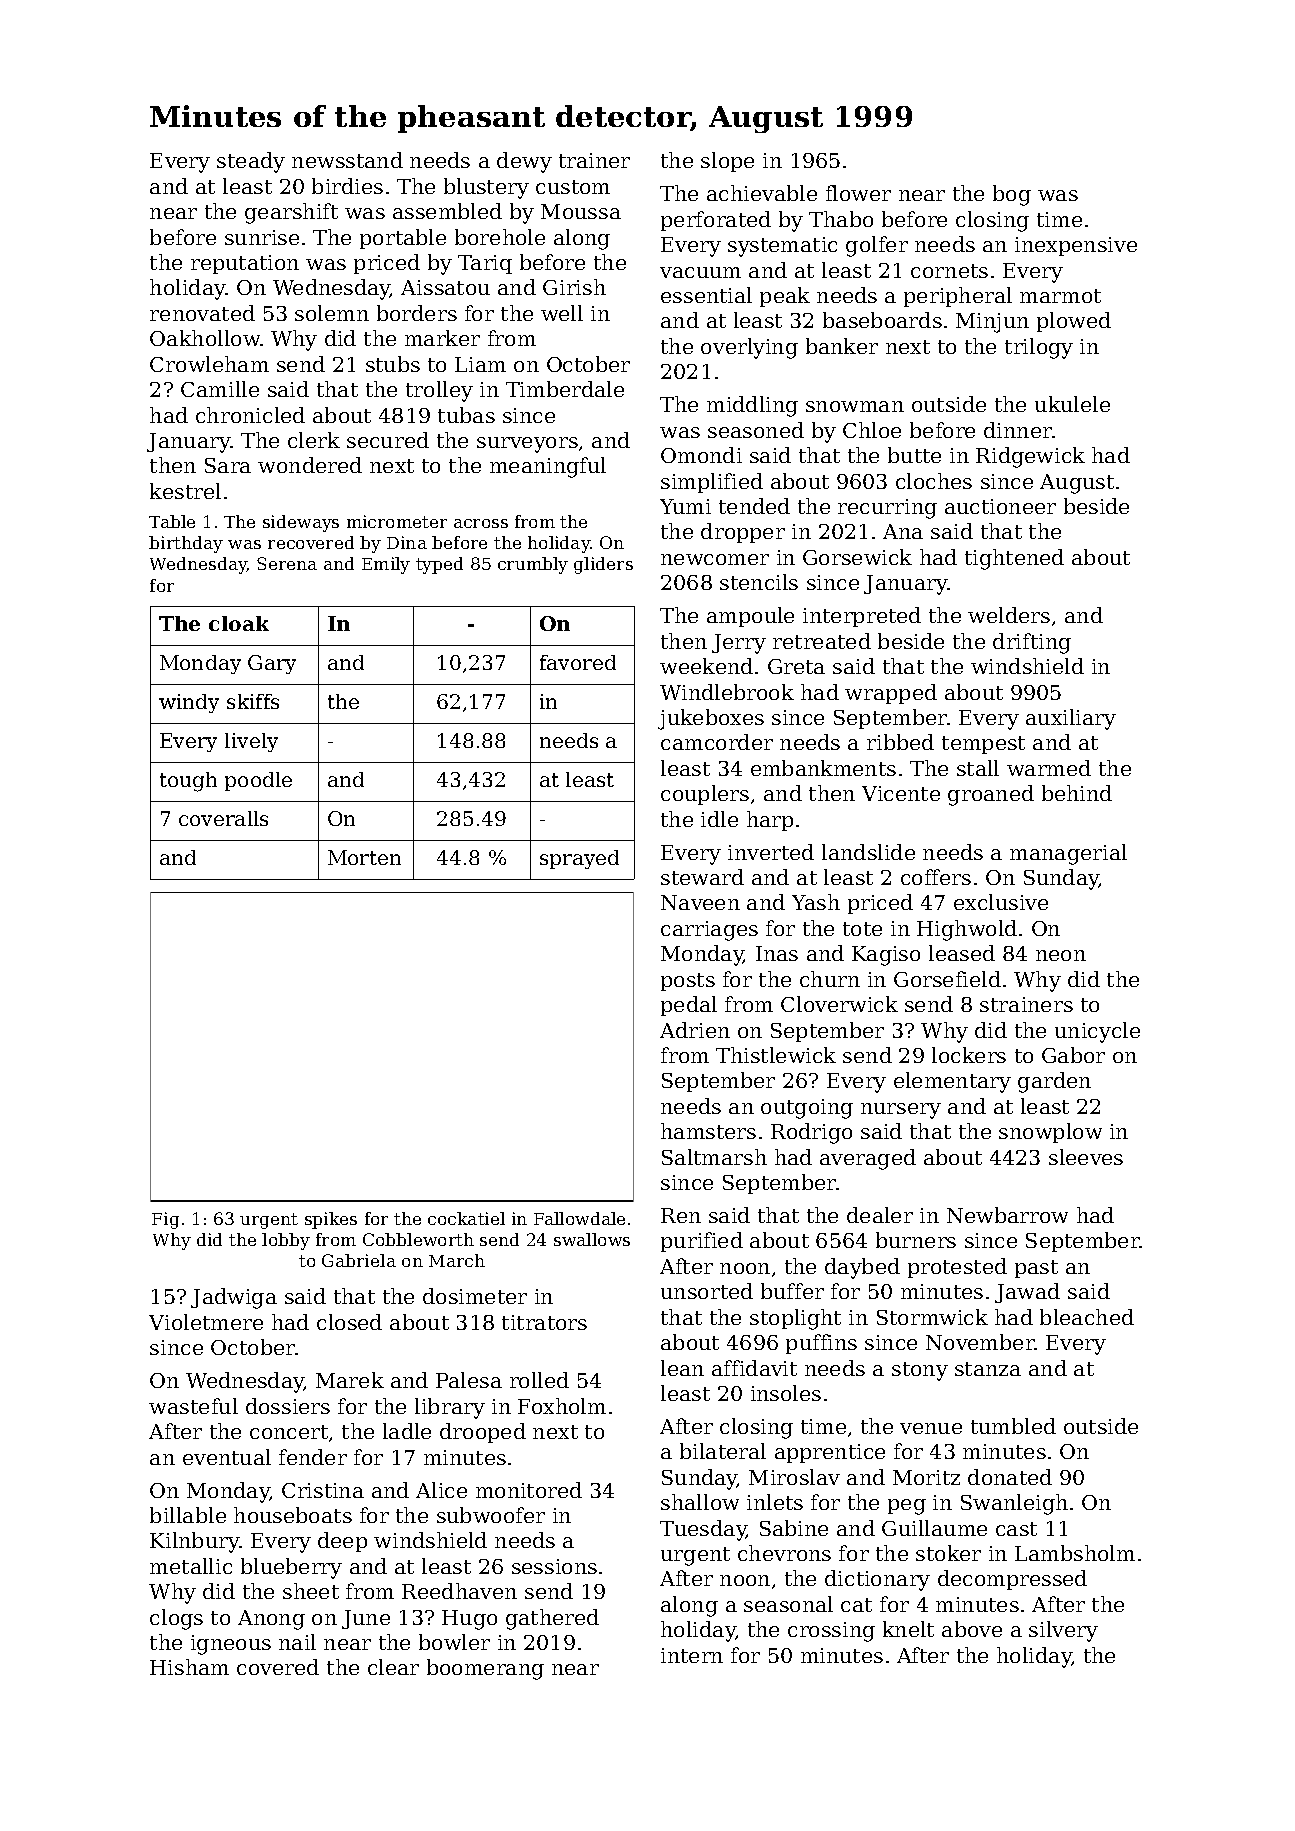  What do you see at coordinates (481, 523) in the screenshot?
I see `across` at bounding box center [481, 523].
